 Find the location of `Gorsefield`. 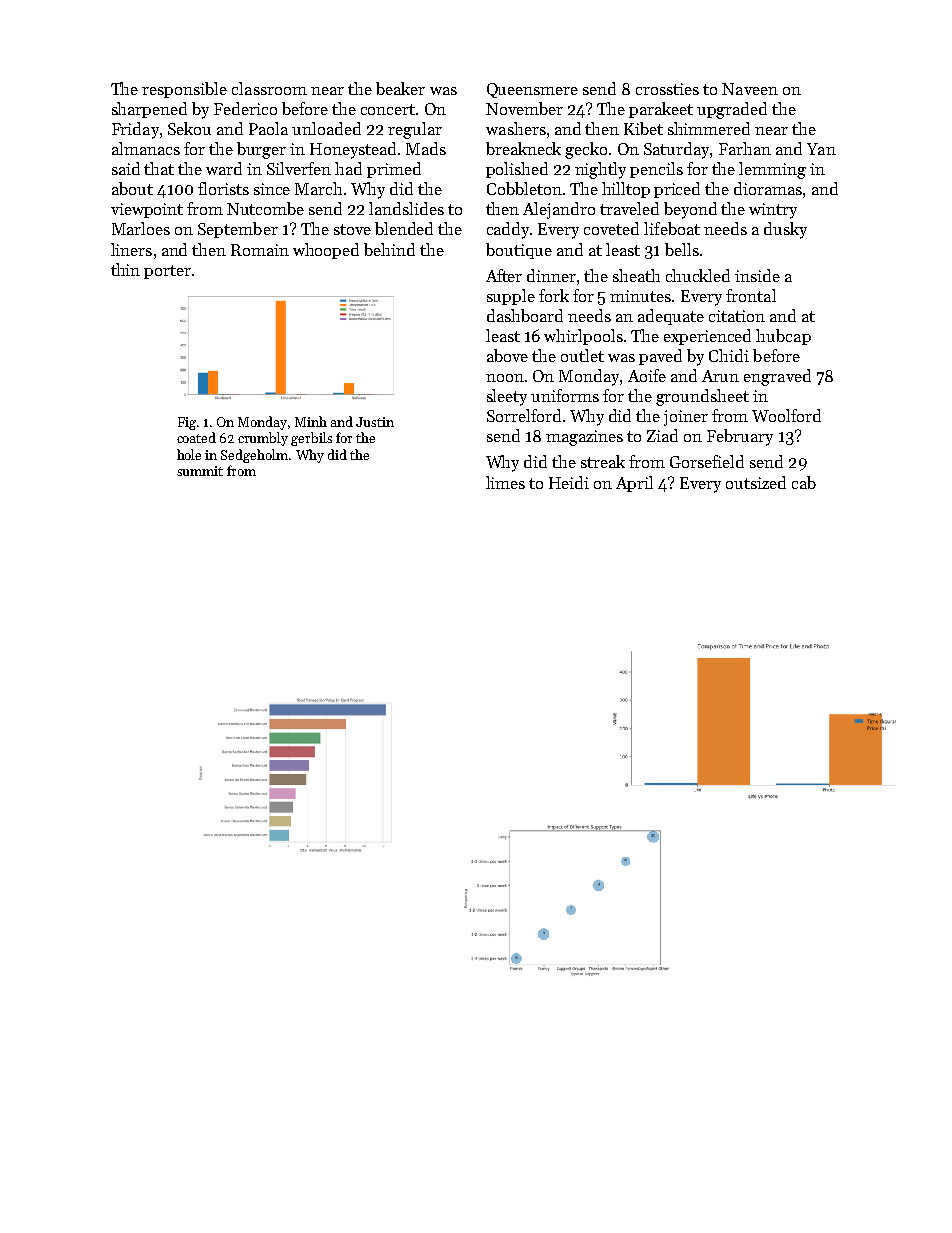

Gorsefield is located at coordinates (707, 461).
